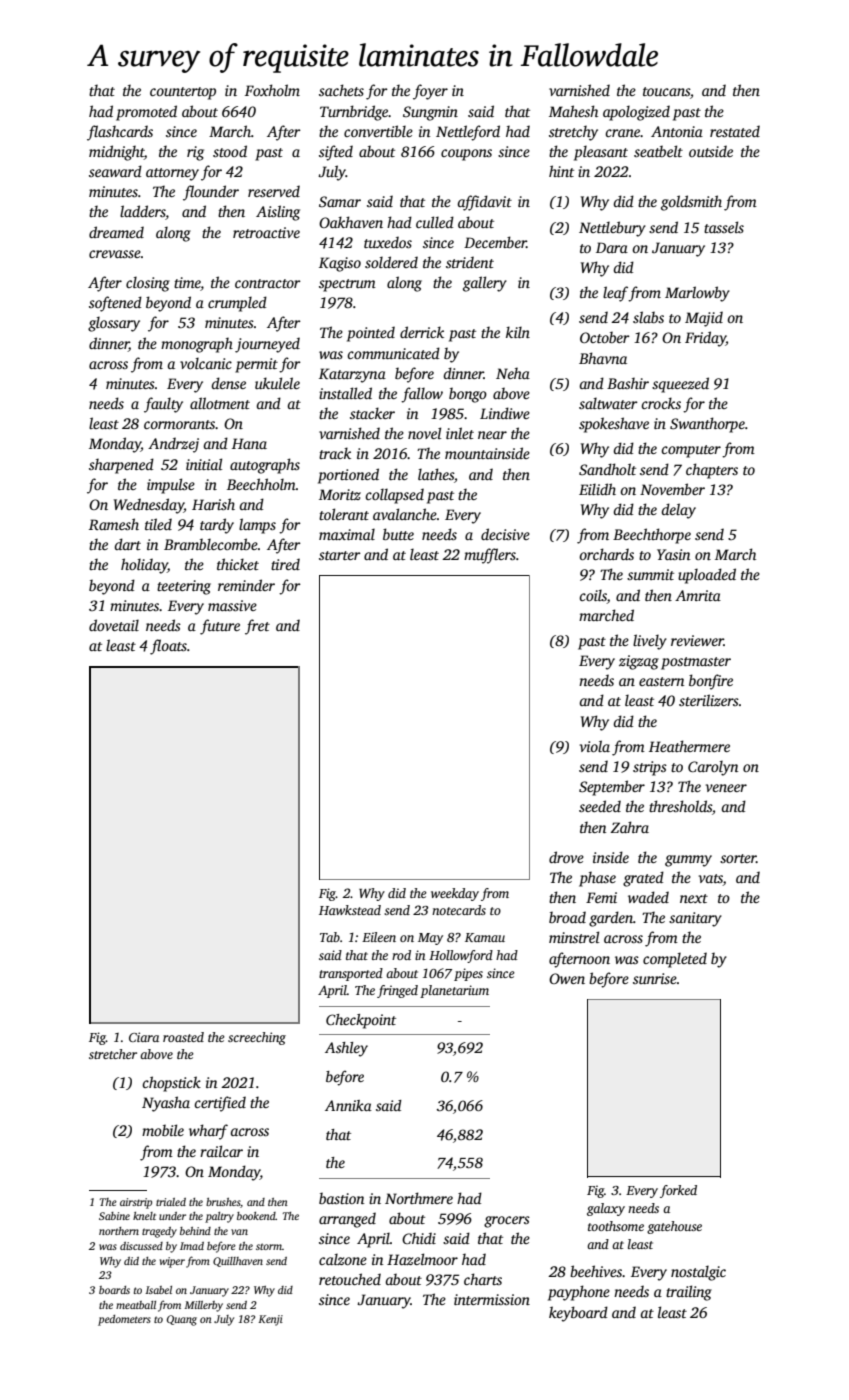 This document has height=1400, width=849. What do you see at coordinates (206, 363) in the document?
I see `volcanic` at bounding box center [206, 363].
